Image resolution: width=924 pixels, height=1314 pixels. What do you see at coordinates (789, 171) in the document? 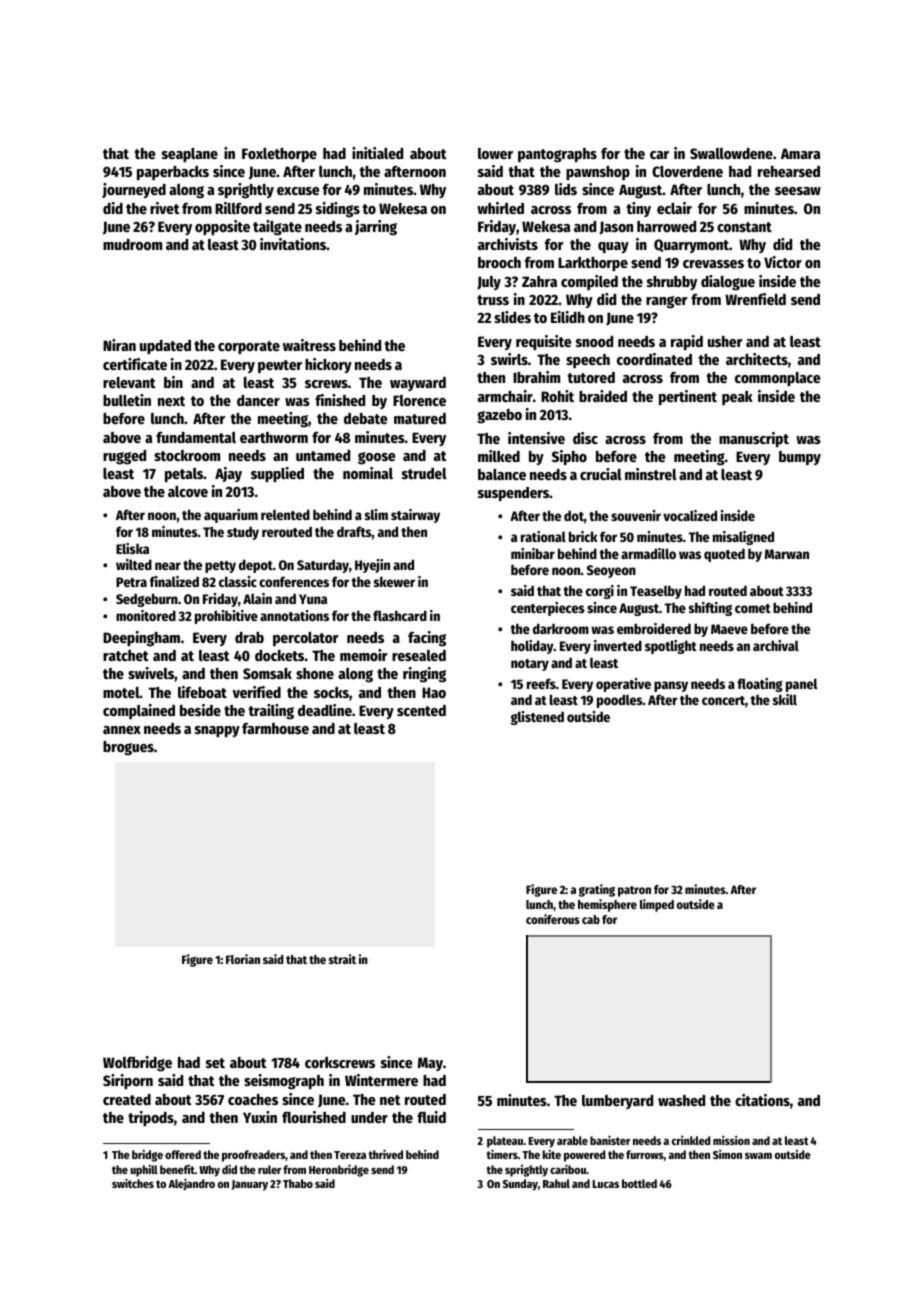
I see `rehearsed` at bounding box center [789, 171].
